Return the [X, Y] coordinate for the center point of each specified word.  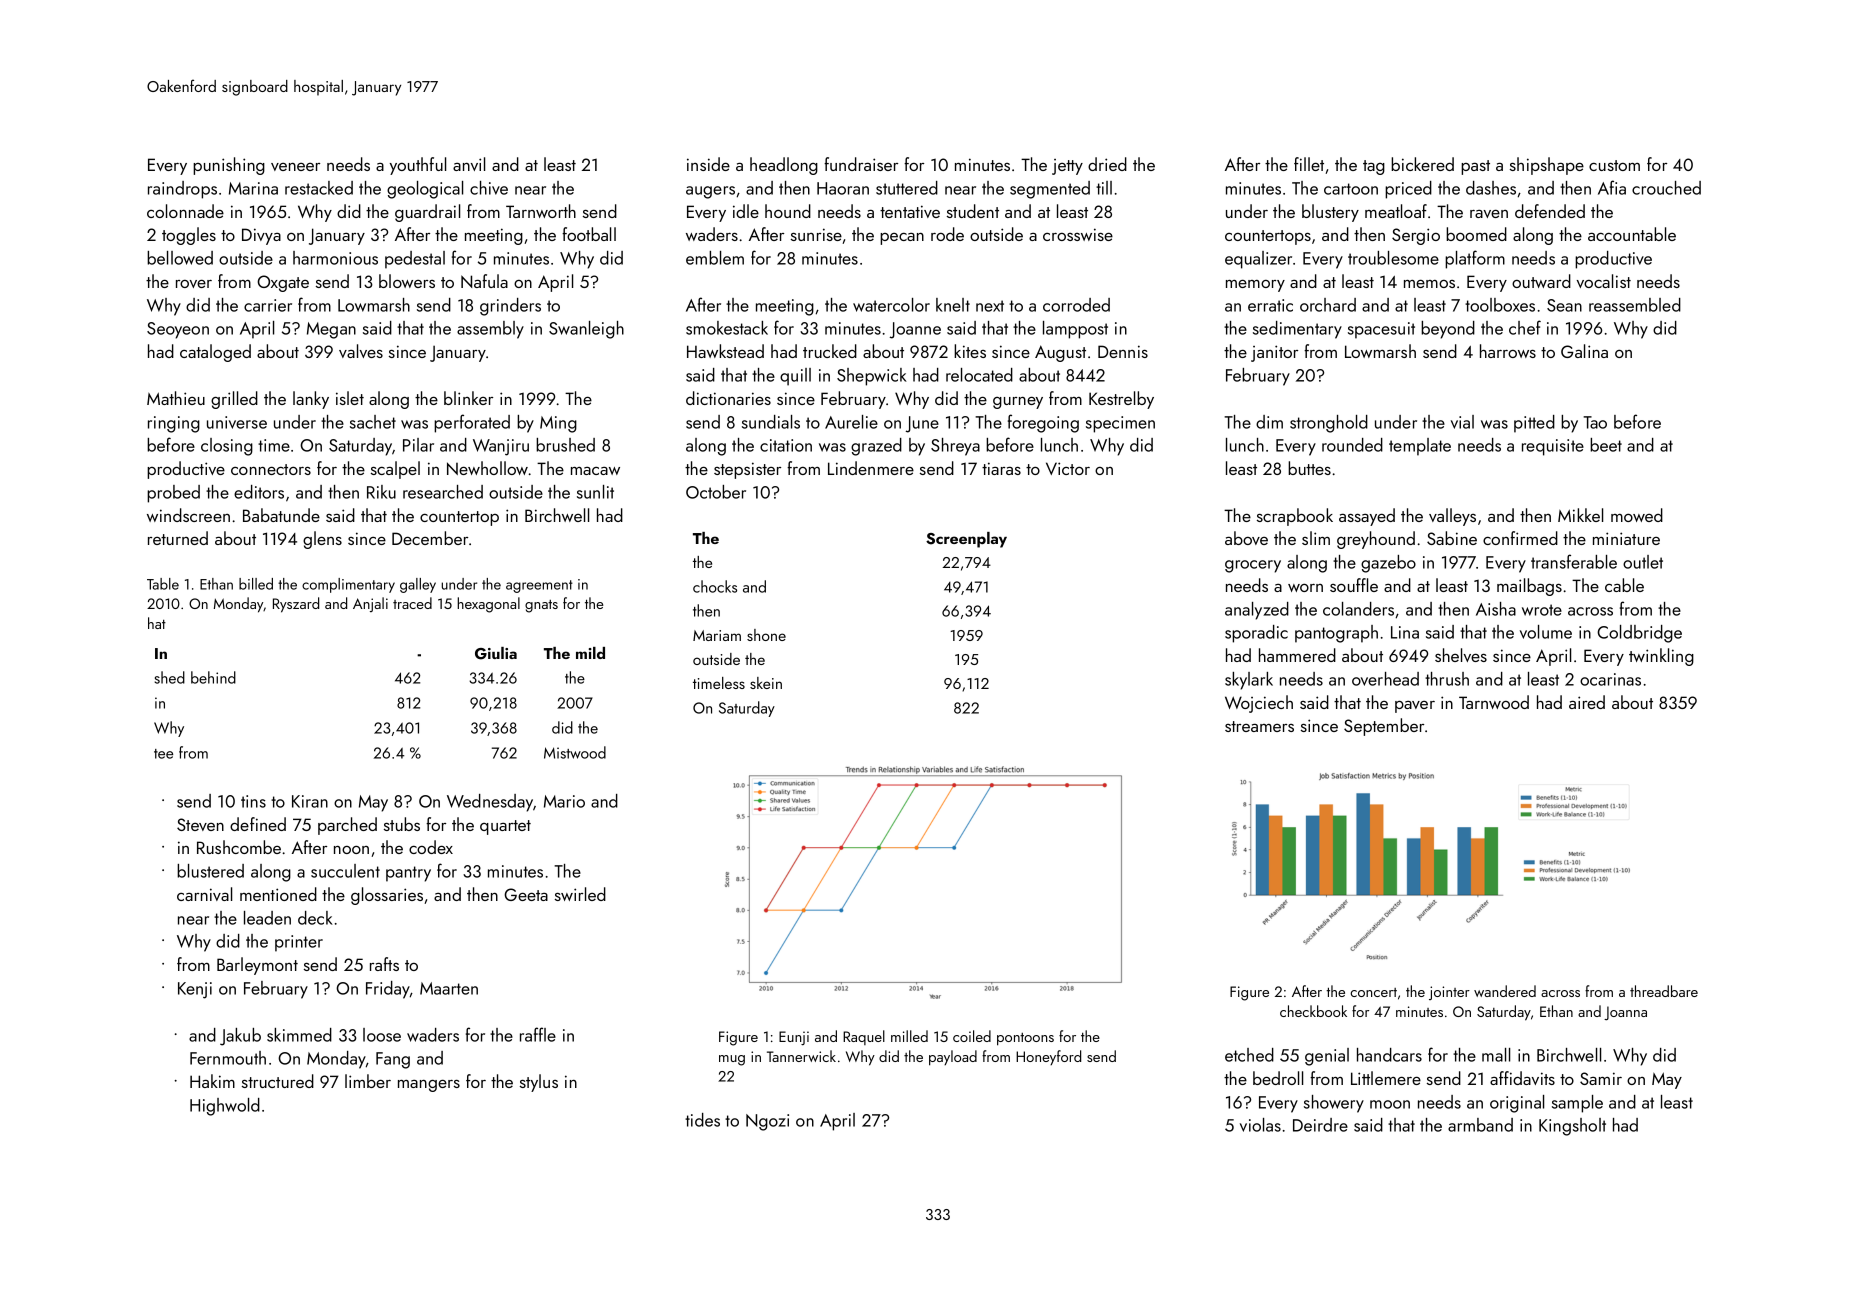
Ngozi [767, 1122]
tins [253, 801]
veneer [295, 167]
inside [708, 164]
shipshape [1547, 166]
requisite [1553, 447]
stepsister [747, 470]
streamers [1259, 726]
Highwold [225, 1107]
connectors [271, 469]
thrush [1447, 679]
